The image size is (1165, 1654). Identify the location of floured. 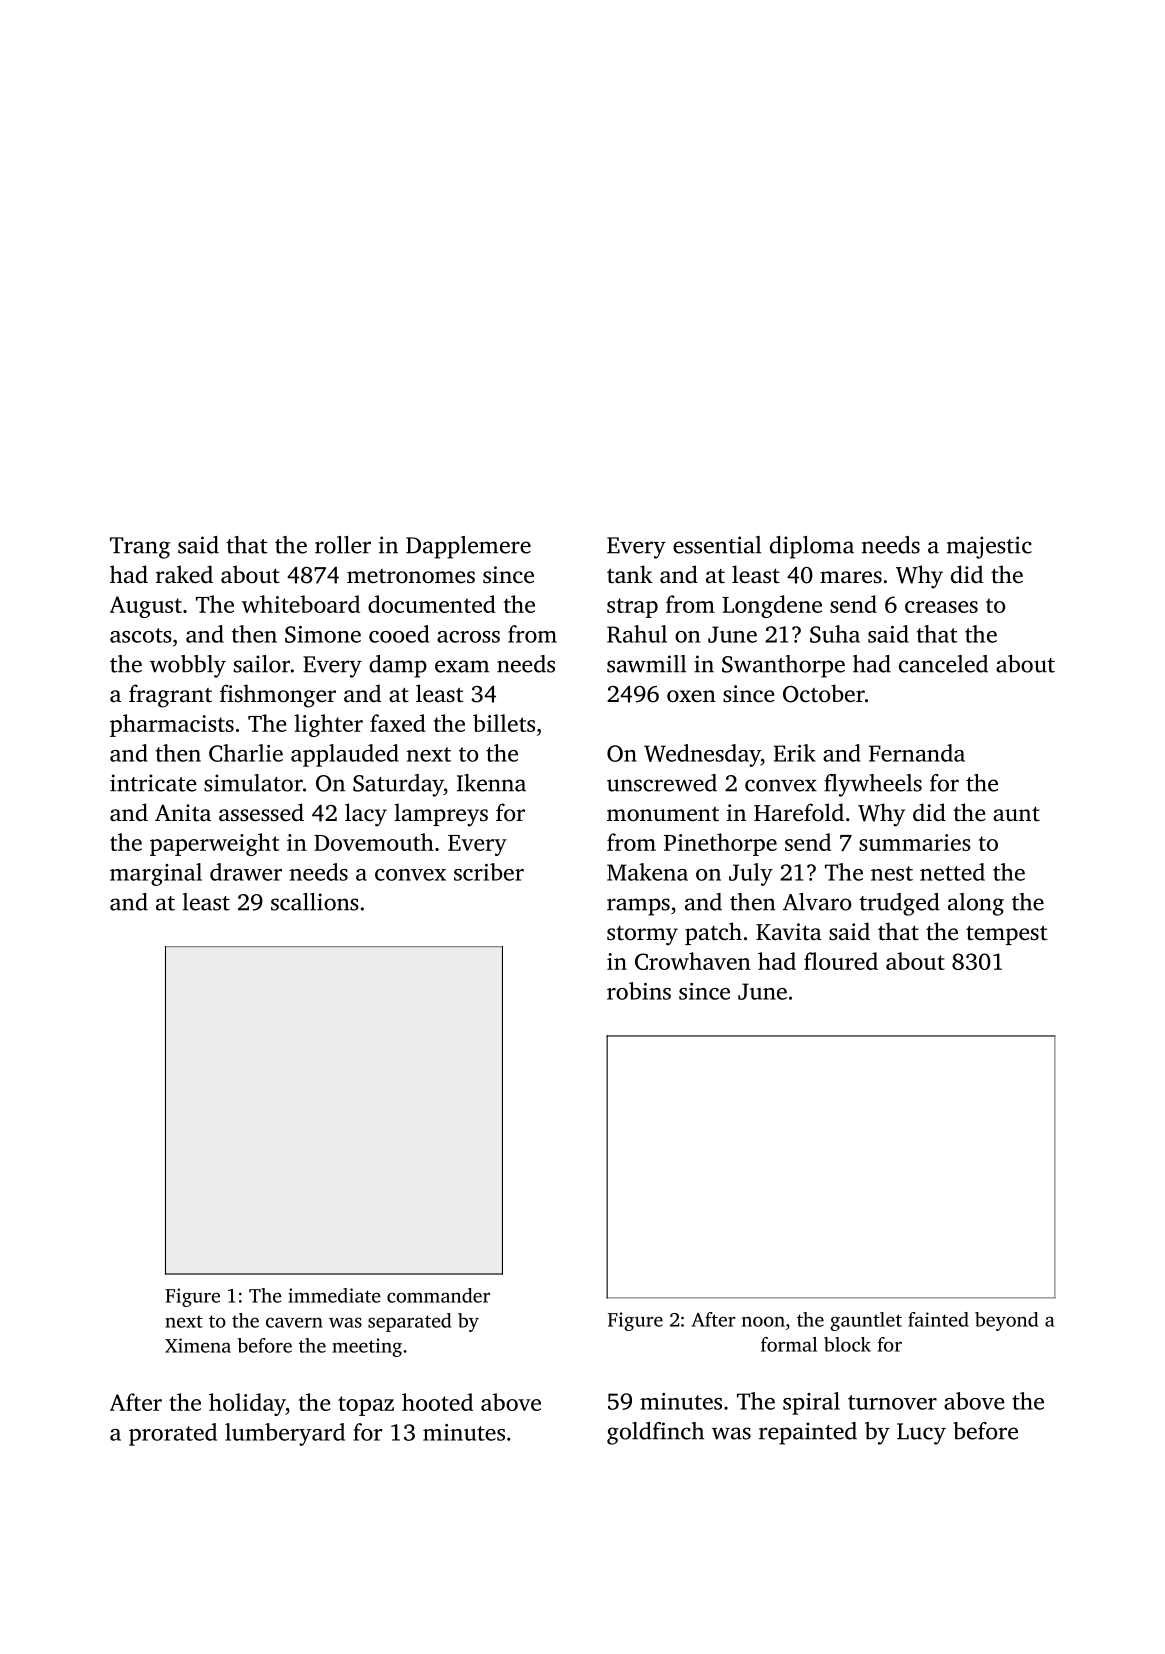
(841, 961).
